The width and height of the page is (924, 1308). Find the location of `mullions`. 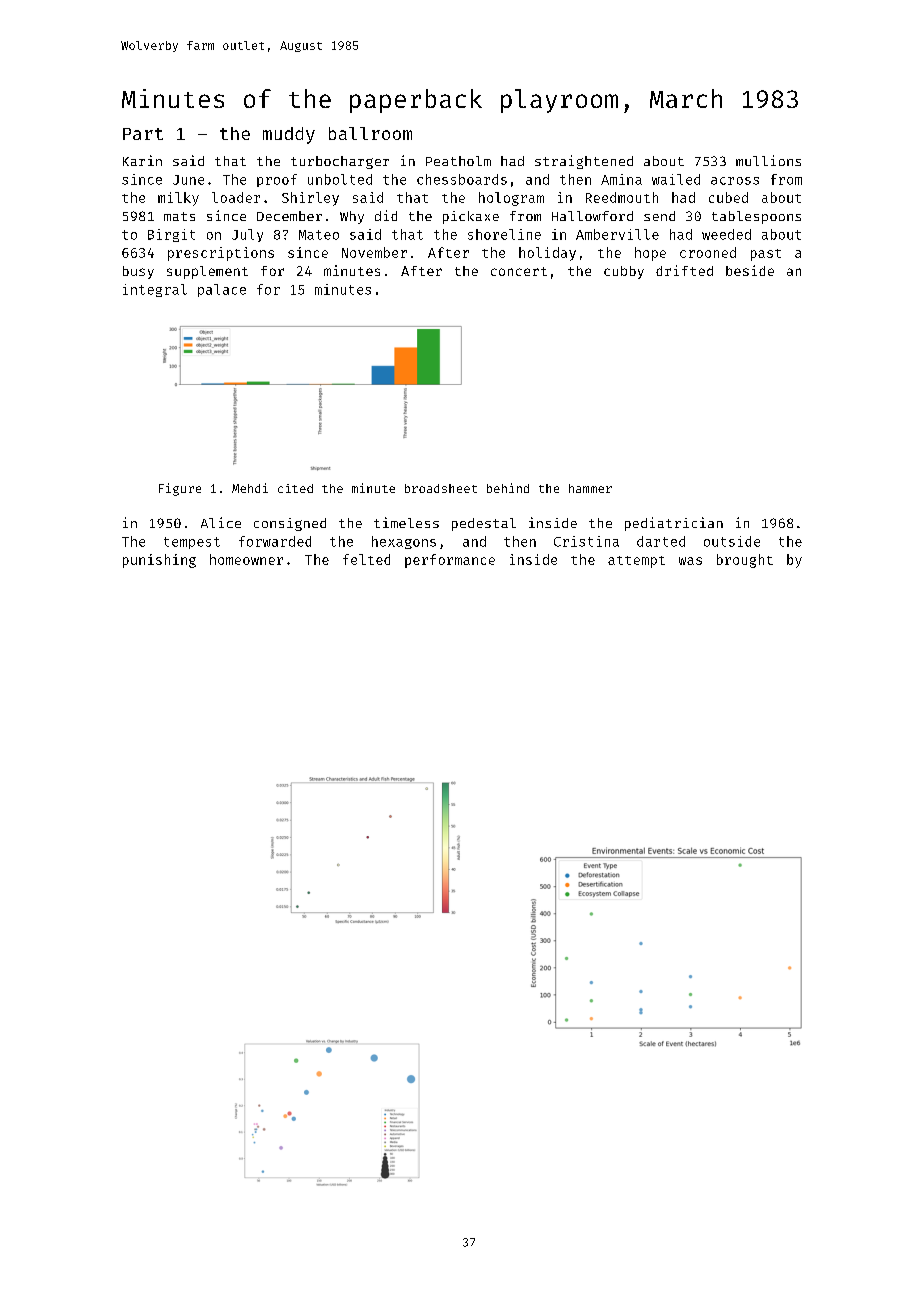

mullions is located at coordinates (768, 160).
